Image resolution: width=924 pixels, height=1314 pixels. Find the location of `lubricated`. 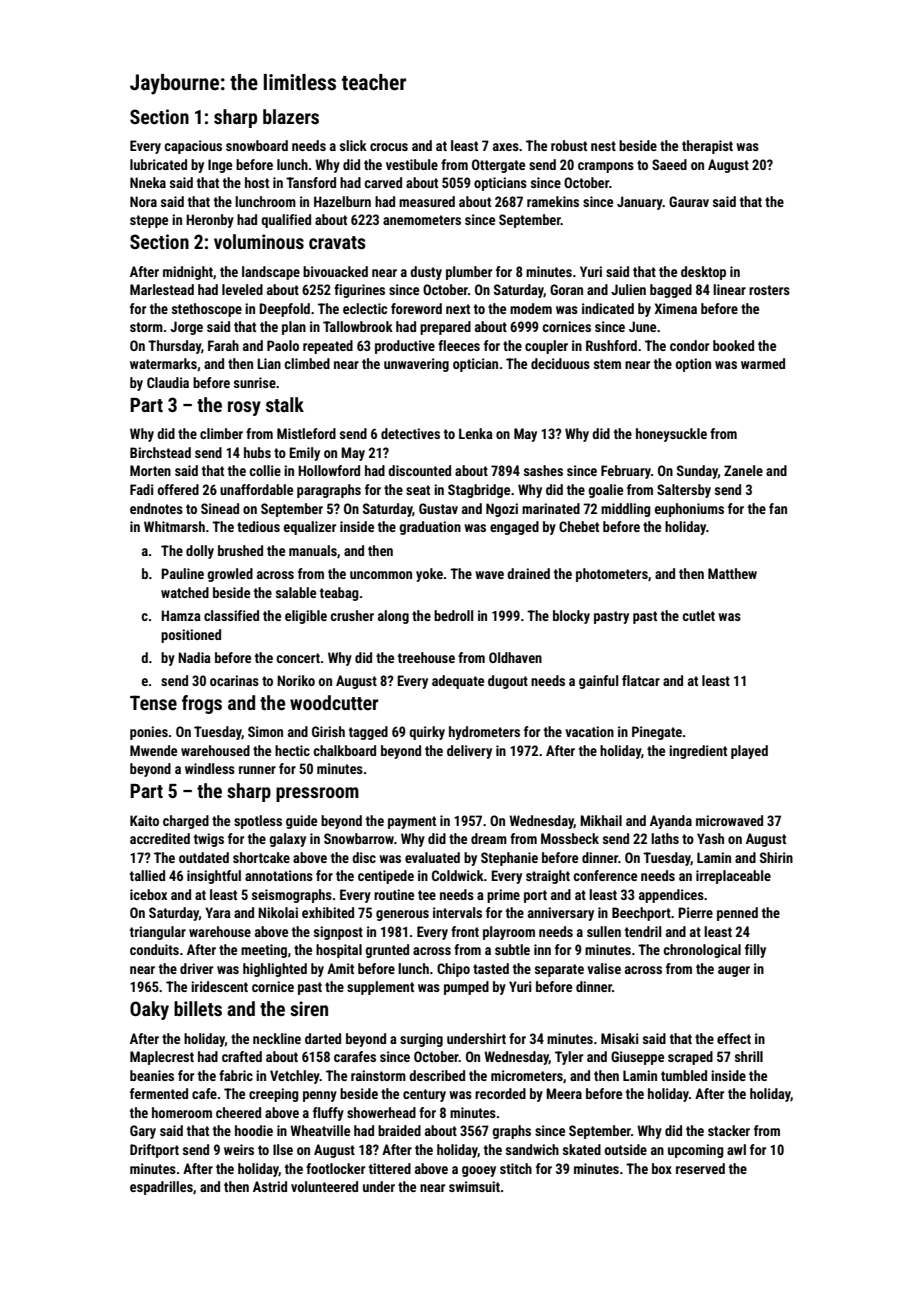

lubricated is located at coordinates (158, 164).
